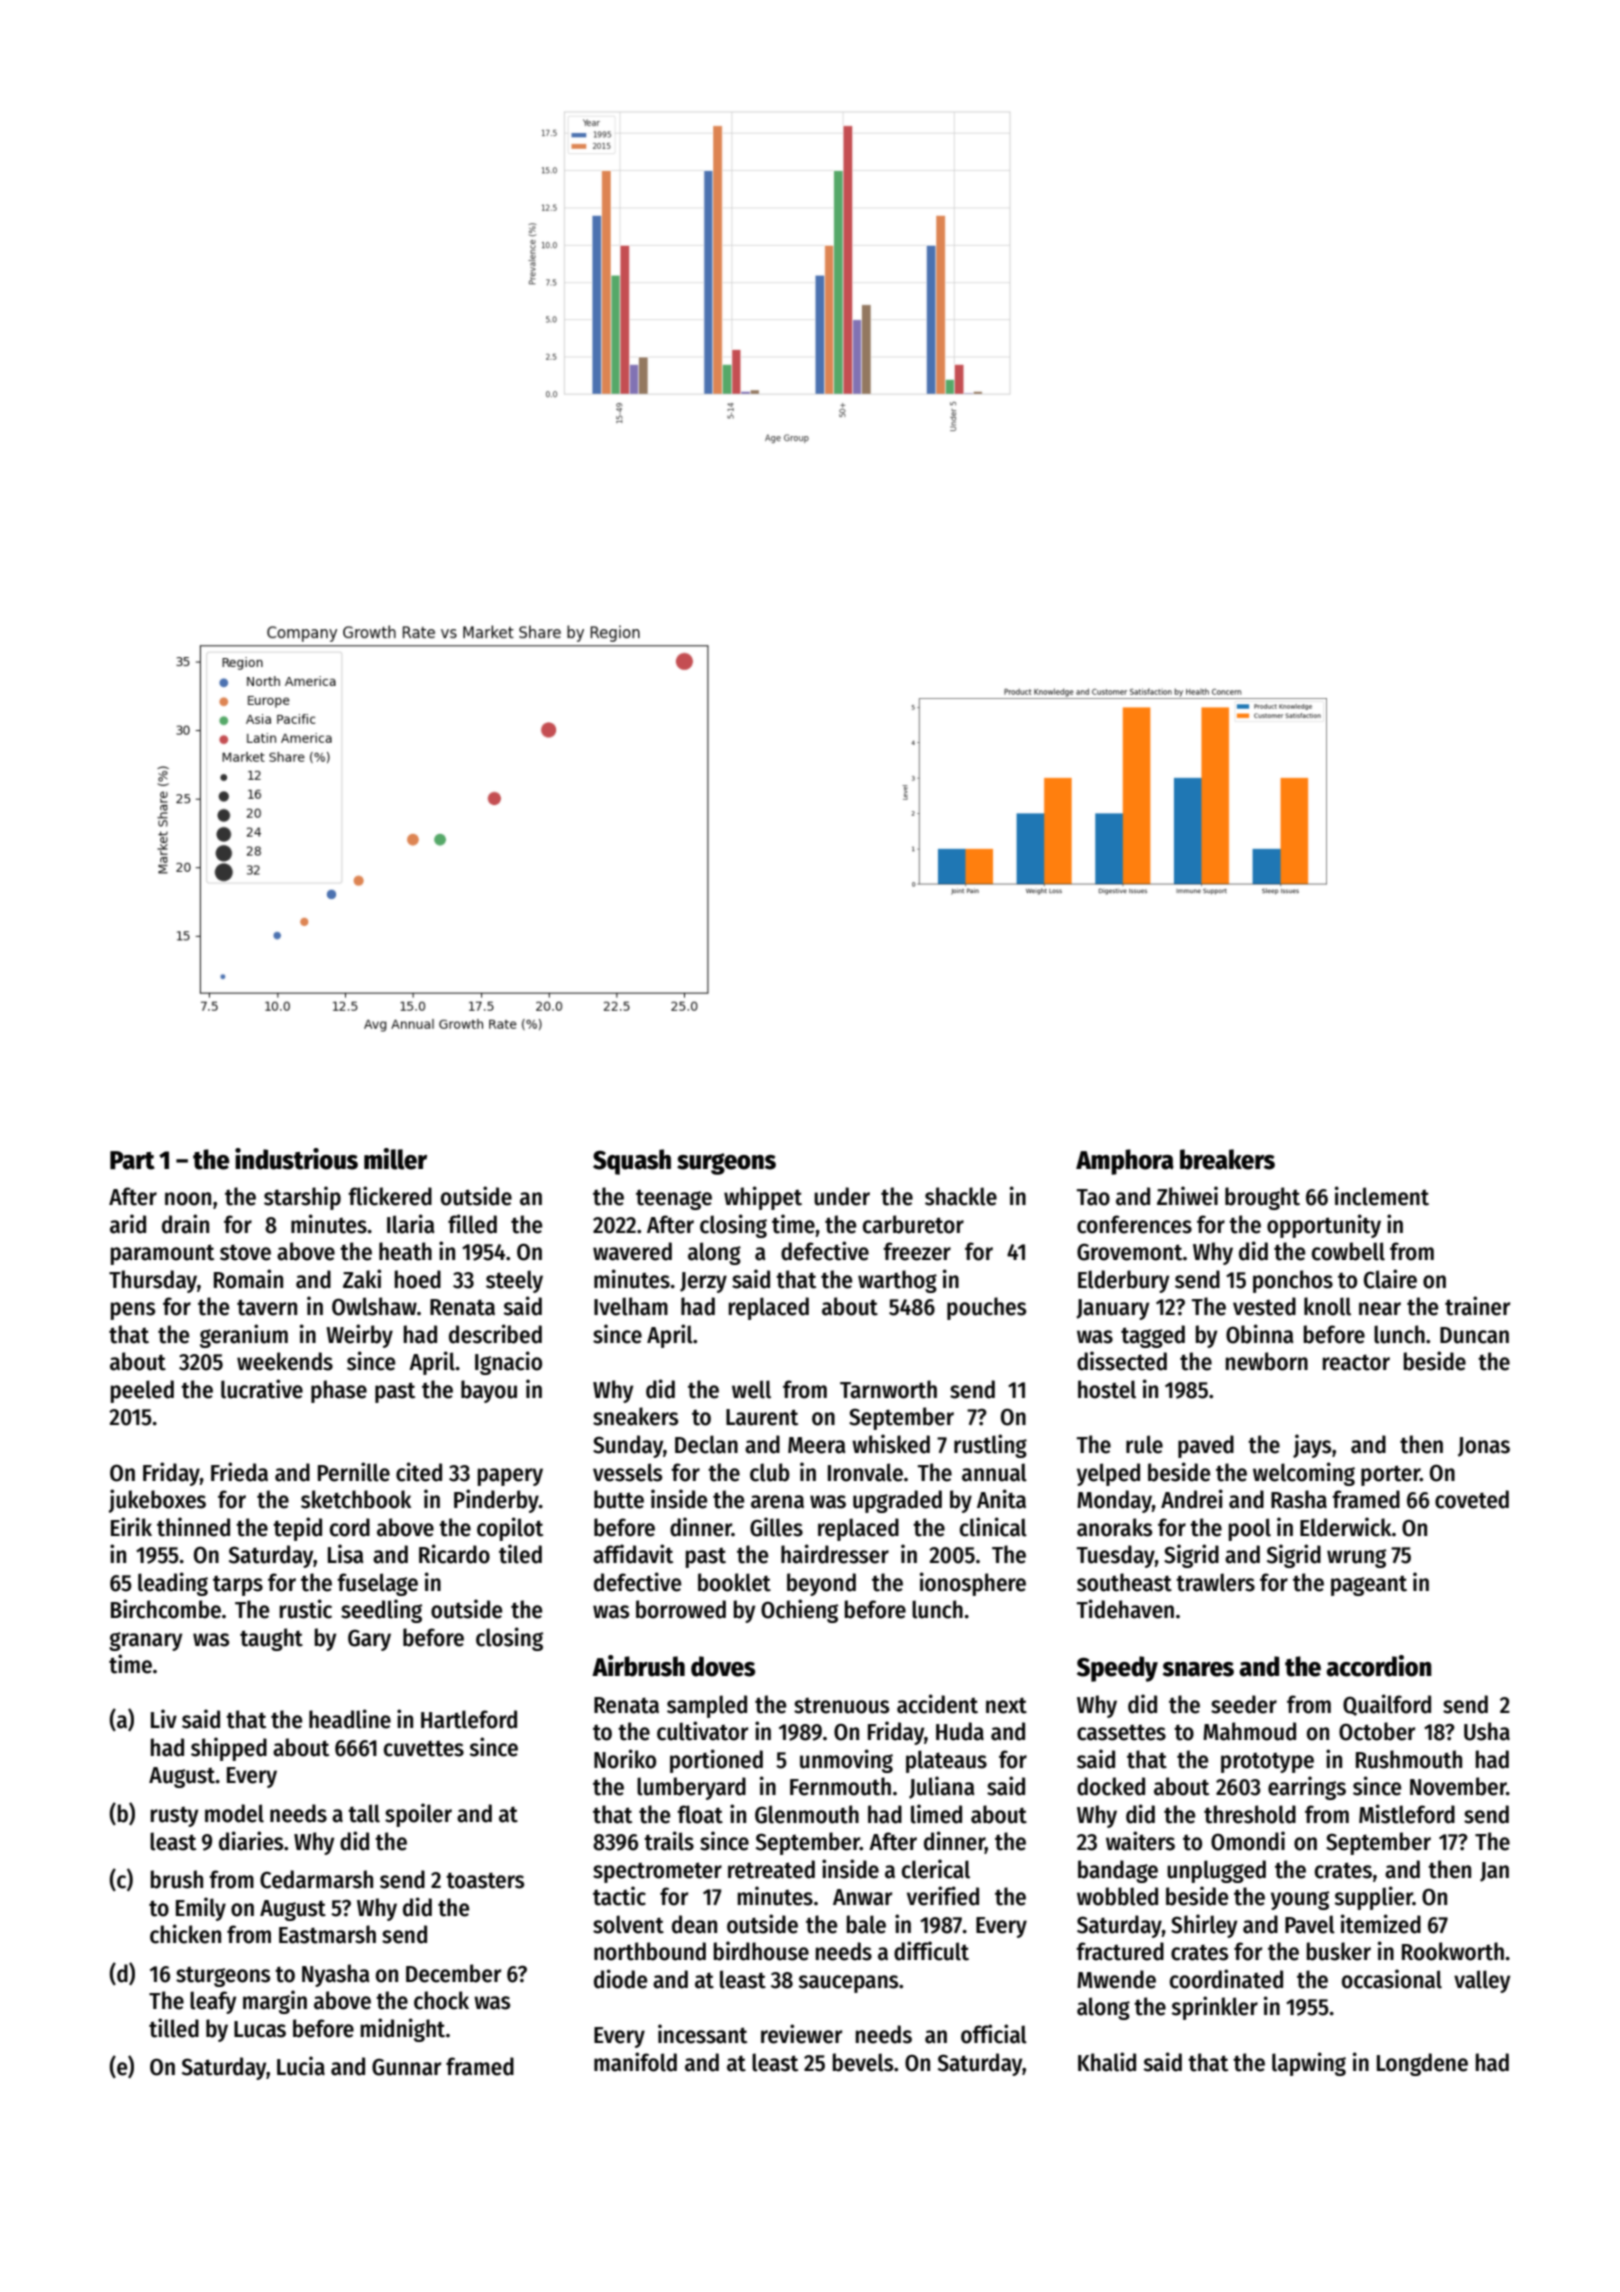  What do you see at coordinates (726, 1164) in the page?
I see `surgeons` at bounding box center [726, 1164].
